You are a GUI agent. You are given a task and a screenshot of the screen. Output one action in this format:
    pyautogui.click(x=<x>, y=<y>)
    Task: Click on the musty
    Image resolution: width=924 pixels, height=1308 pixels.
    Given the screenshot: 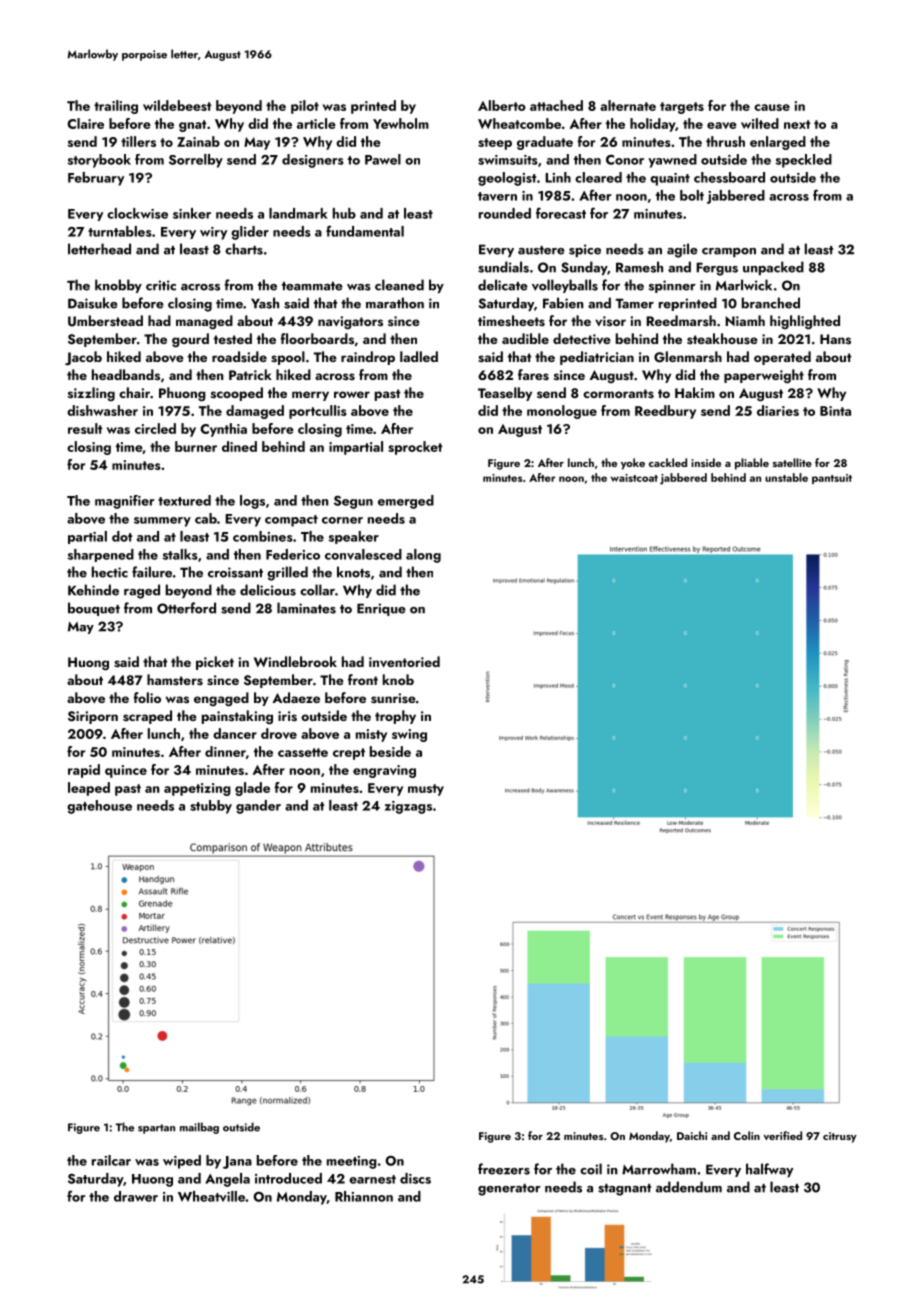 What is the action you would take?
    pyautogui.click(x=426, y=790)
